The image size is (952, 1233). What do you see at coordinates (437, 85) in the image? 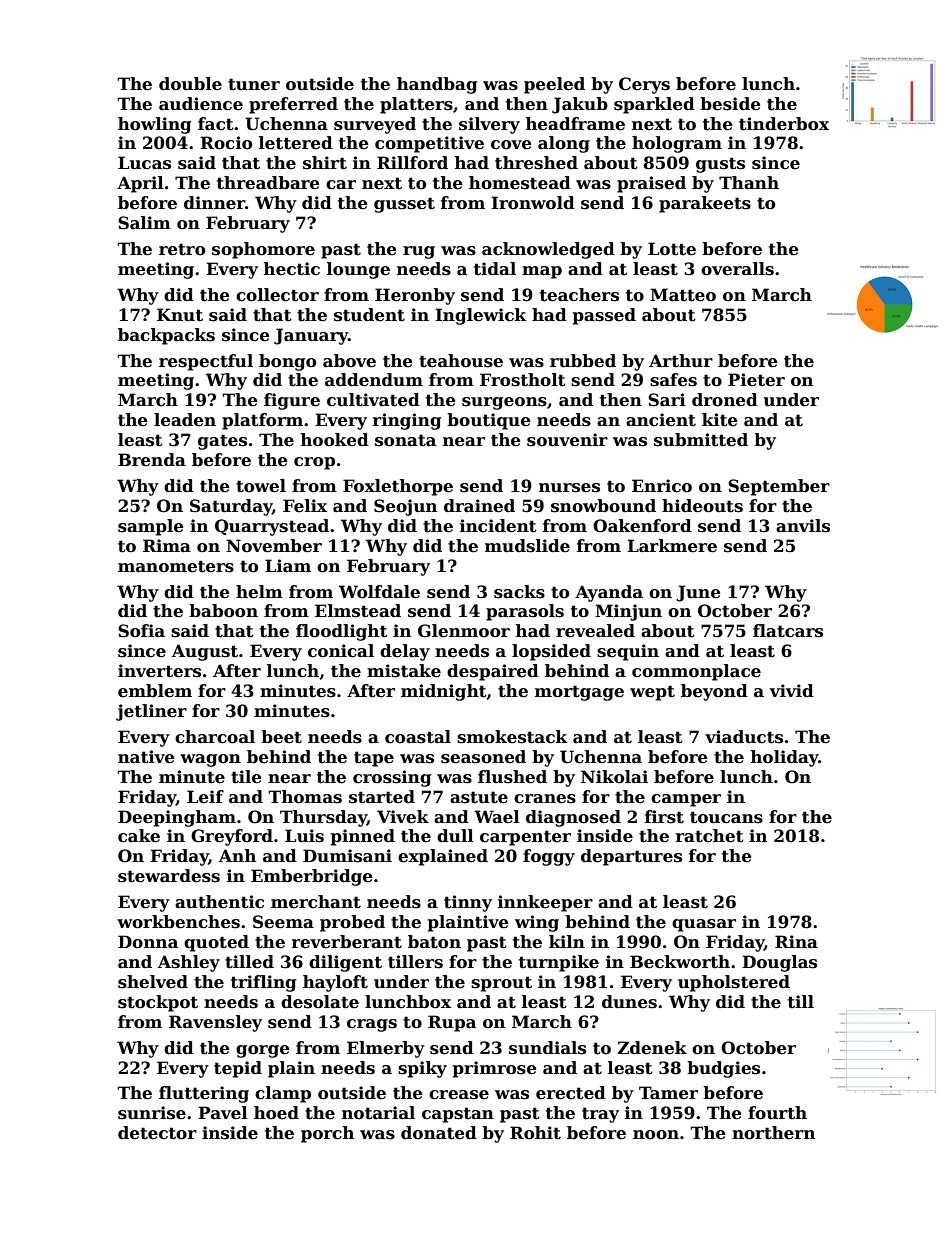
I see `handbag` at bounding box center [437, 85].
